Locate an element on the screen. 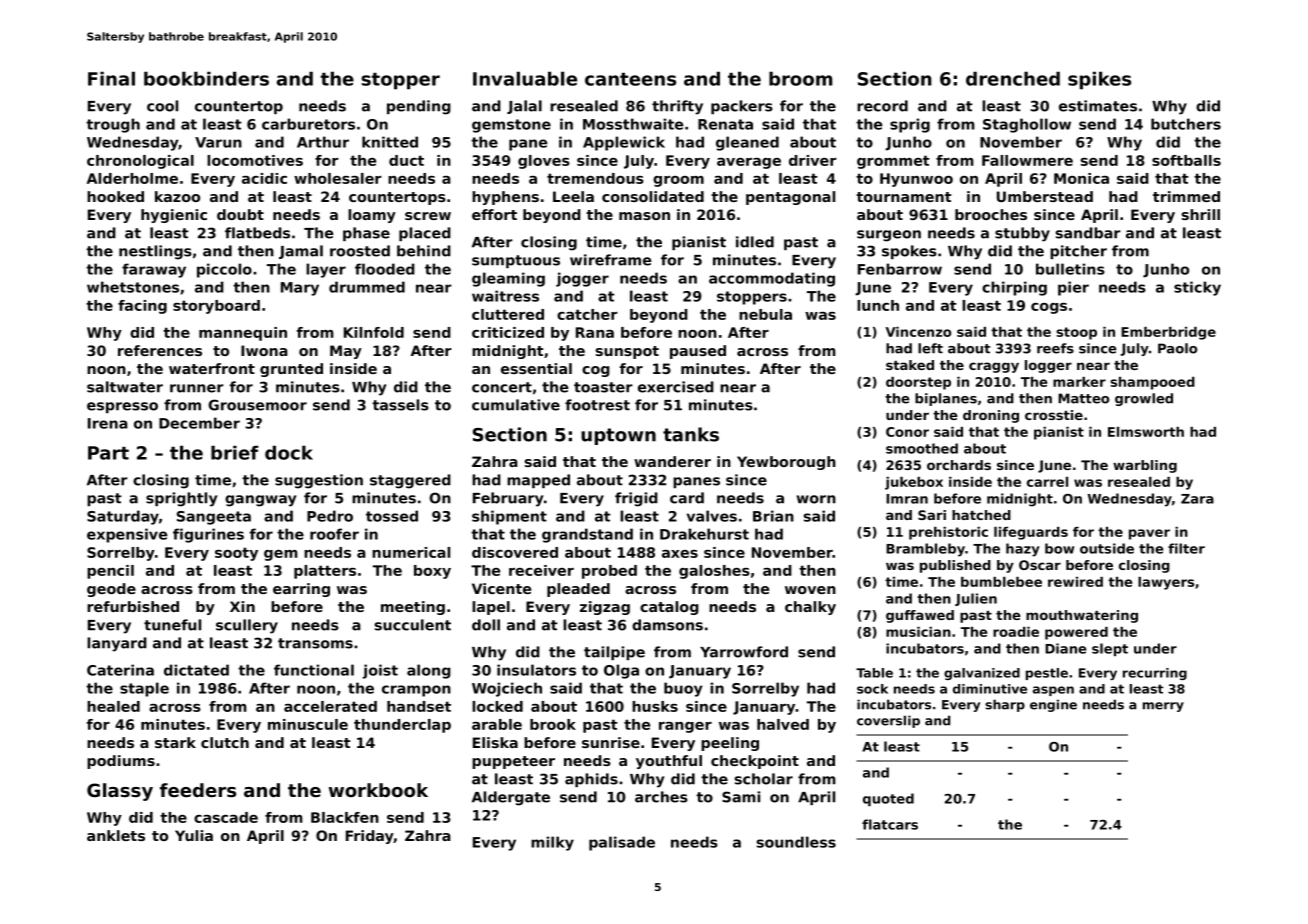 Image resolution: width=1308 pixels, height=924 pixels. doubt is located at coordinates (240, 214).
